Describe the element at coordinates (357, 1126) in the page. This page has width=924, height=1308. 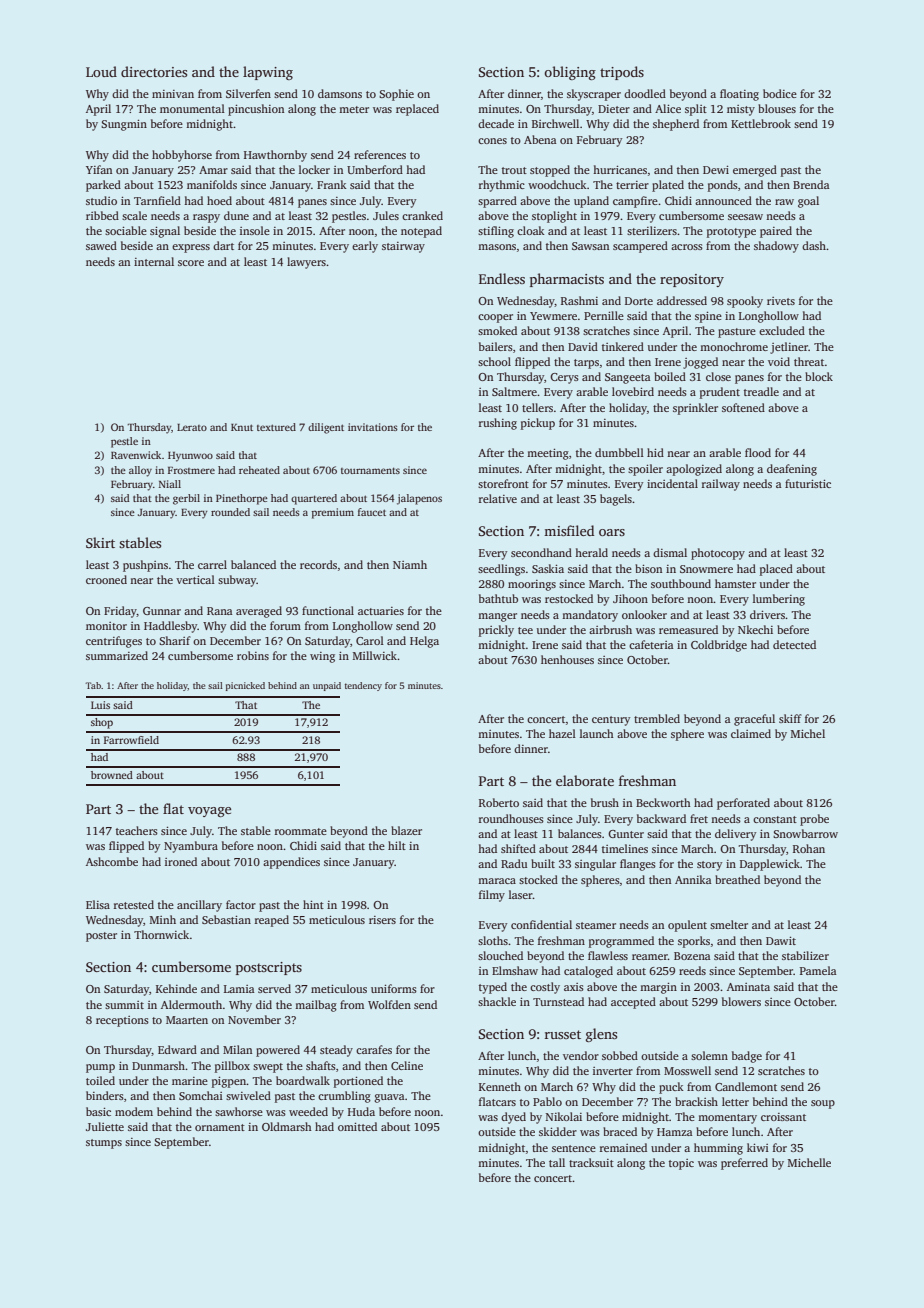
I see `omitted` at that location.
